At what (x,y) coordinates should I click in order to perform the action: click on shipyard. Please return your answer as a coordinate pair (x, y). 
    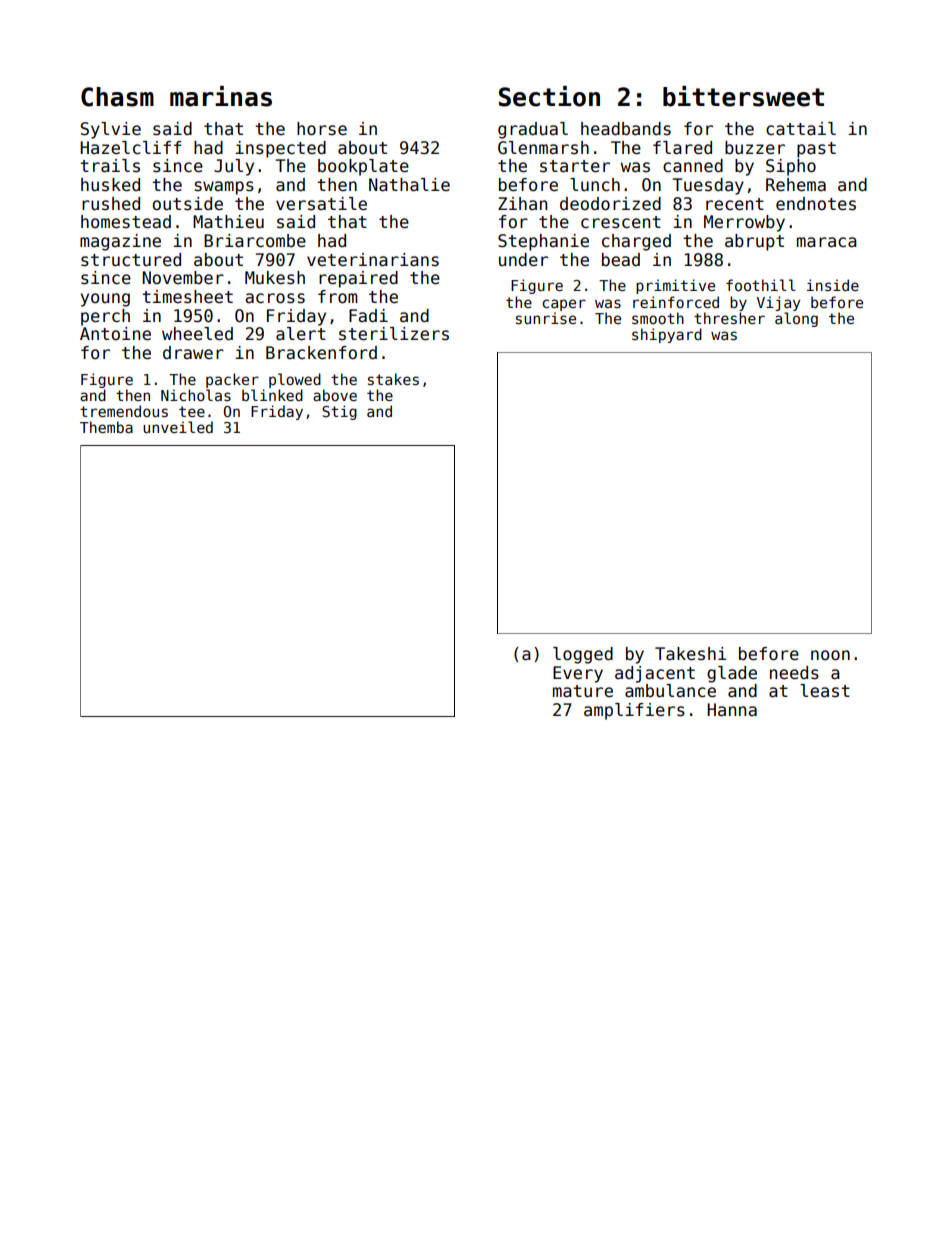
    Looking at the image, I should click on (667, 335).
